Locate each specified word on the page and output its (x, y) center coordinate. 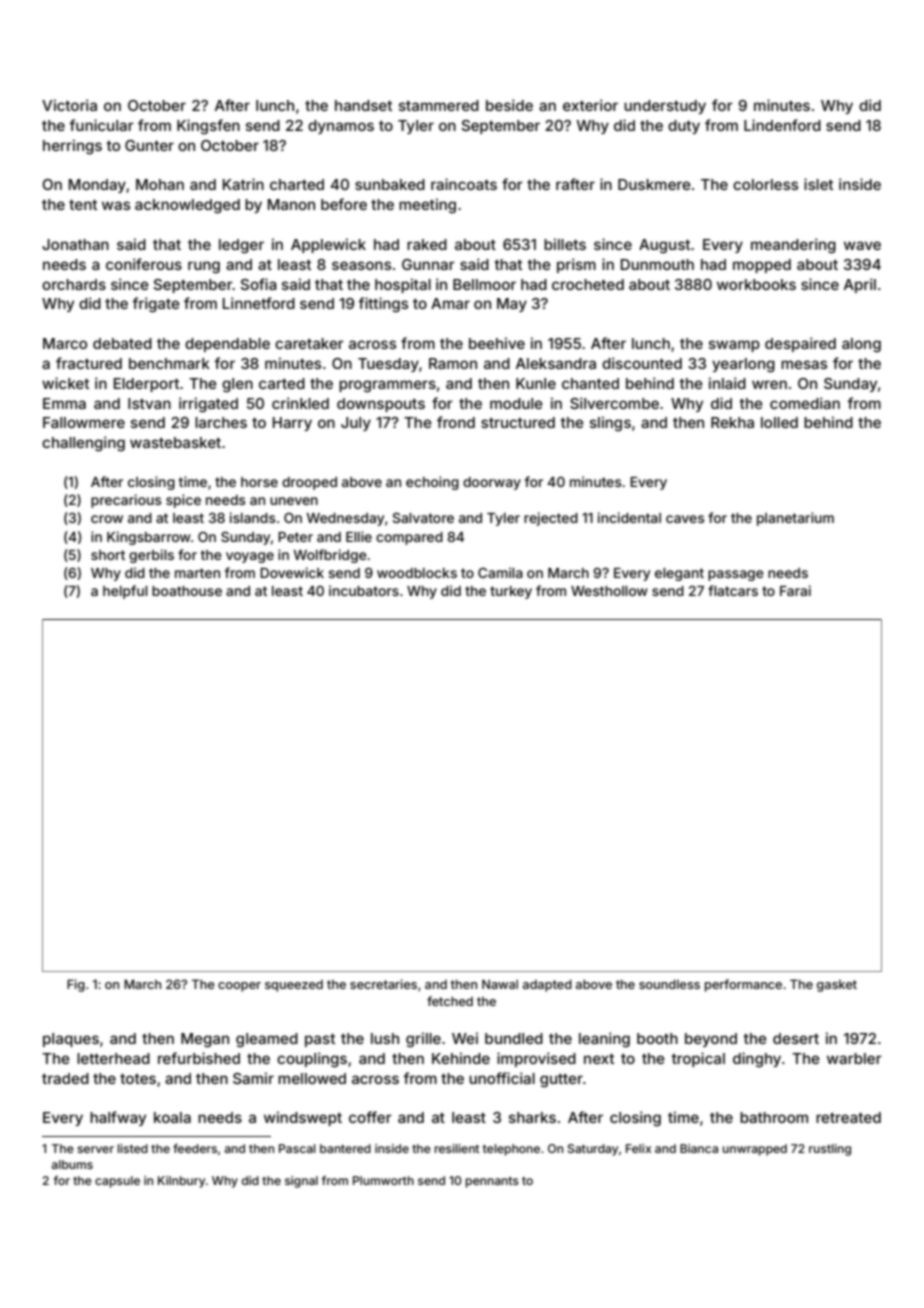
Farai (795, 590)
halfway (118, 1118)
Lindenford (782, 125)
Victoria (69, 105)
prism (576, 265)
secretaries (383, 984)
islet (818, 184)
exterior (590, 105)
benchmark (169, 363)
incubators (364, 590)
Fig (76, 985)
